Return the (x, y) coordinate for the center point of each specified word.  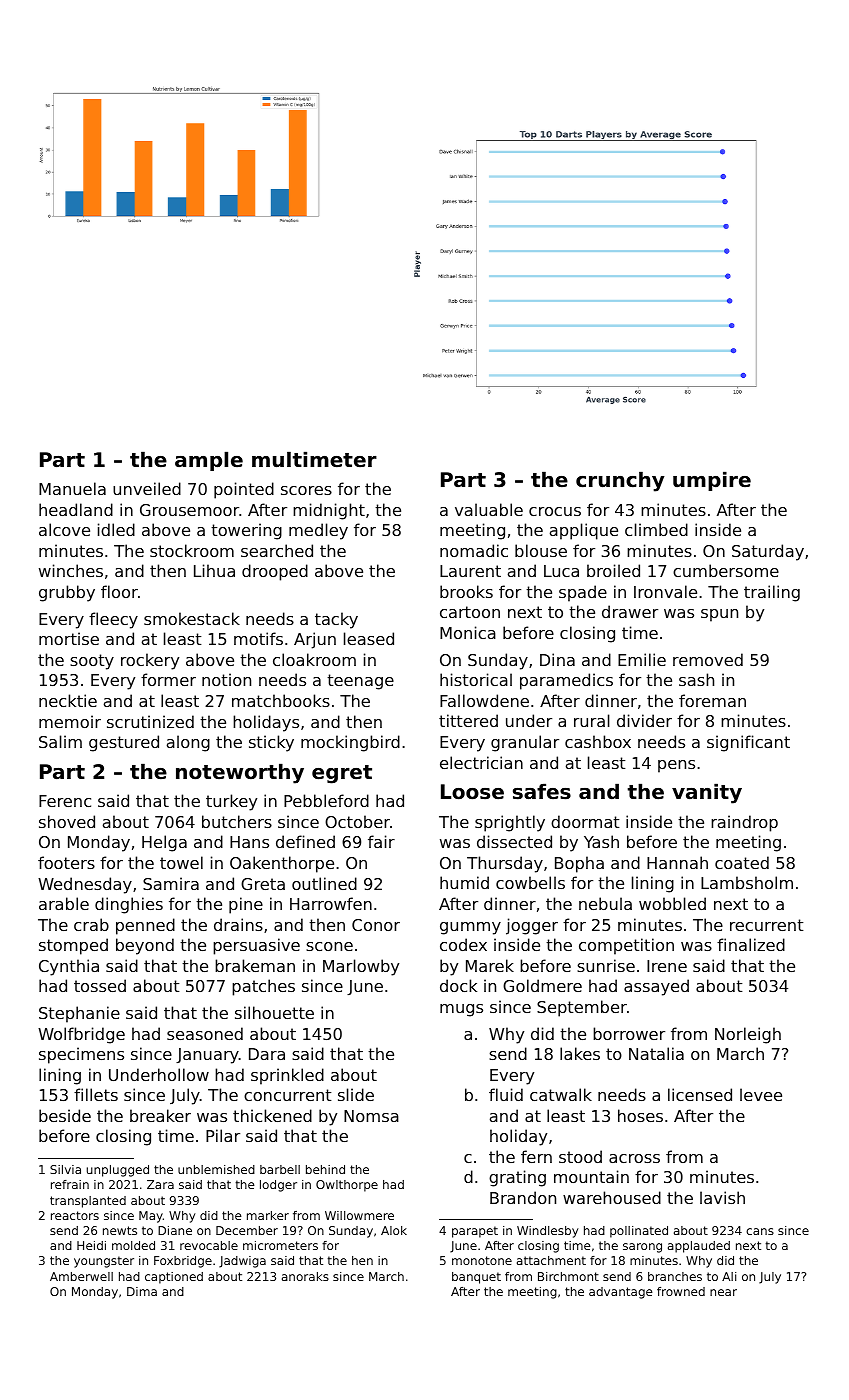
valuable (489, 509)
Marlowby (361, 967)
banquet (476, 1278)
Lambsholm (747, 882)
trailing (772, 593)
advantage (621, 1293)
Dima (142, 1291)
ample (209, 461)
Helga (164, 843)
